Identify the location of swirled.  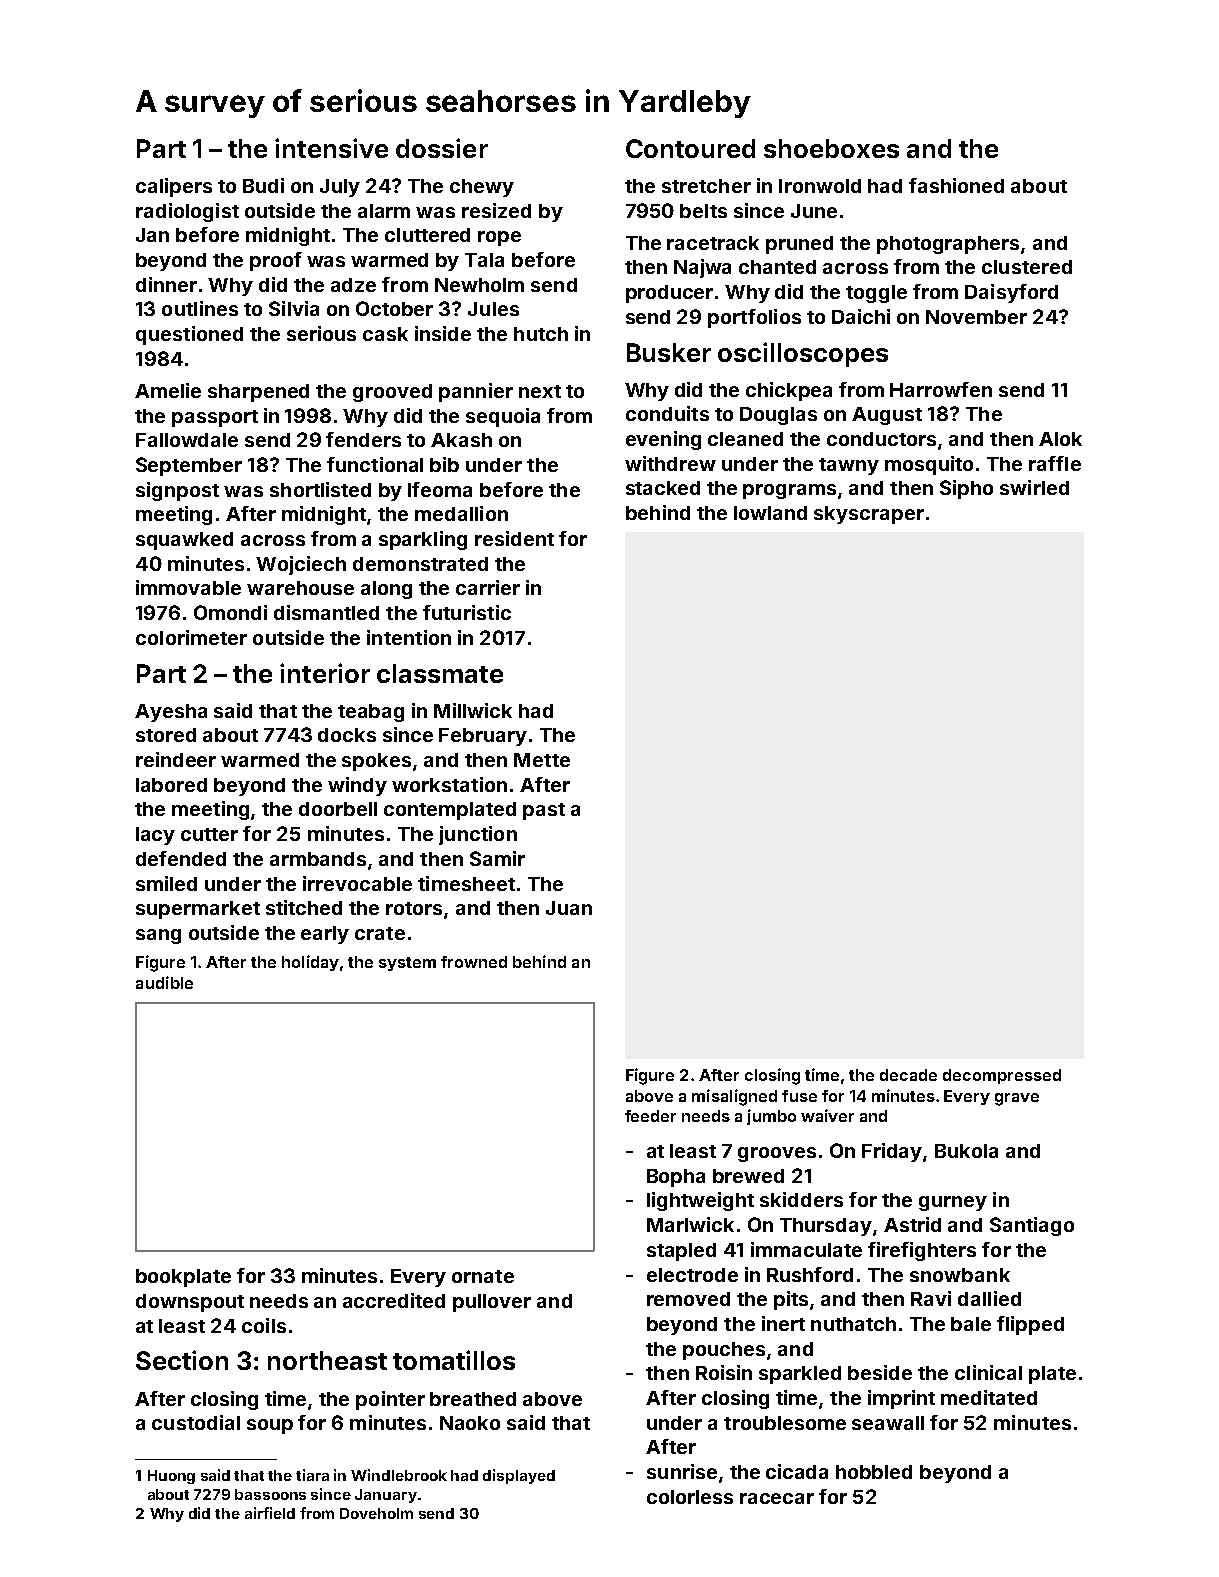
(1034, 487).
